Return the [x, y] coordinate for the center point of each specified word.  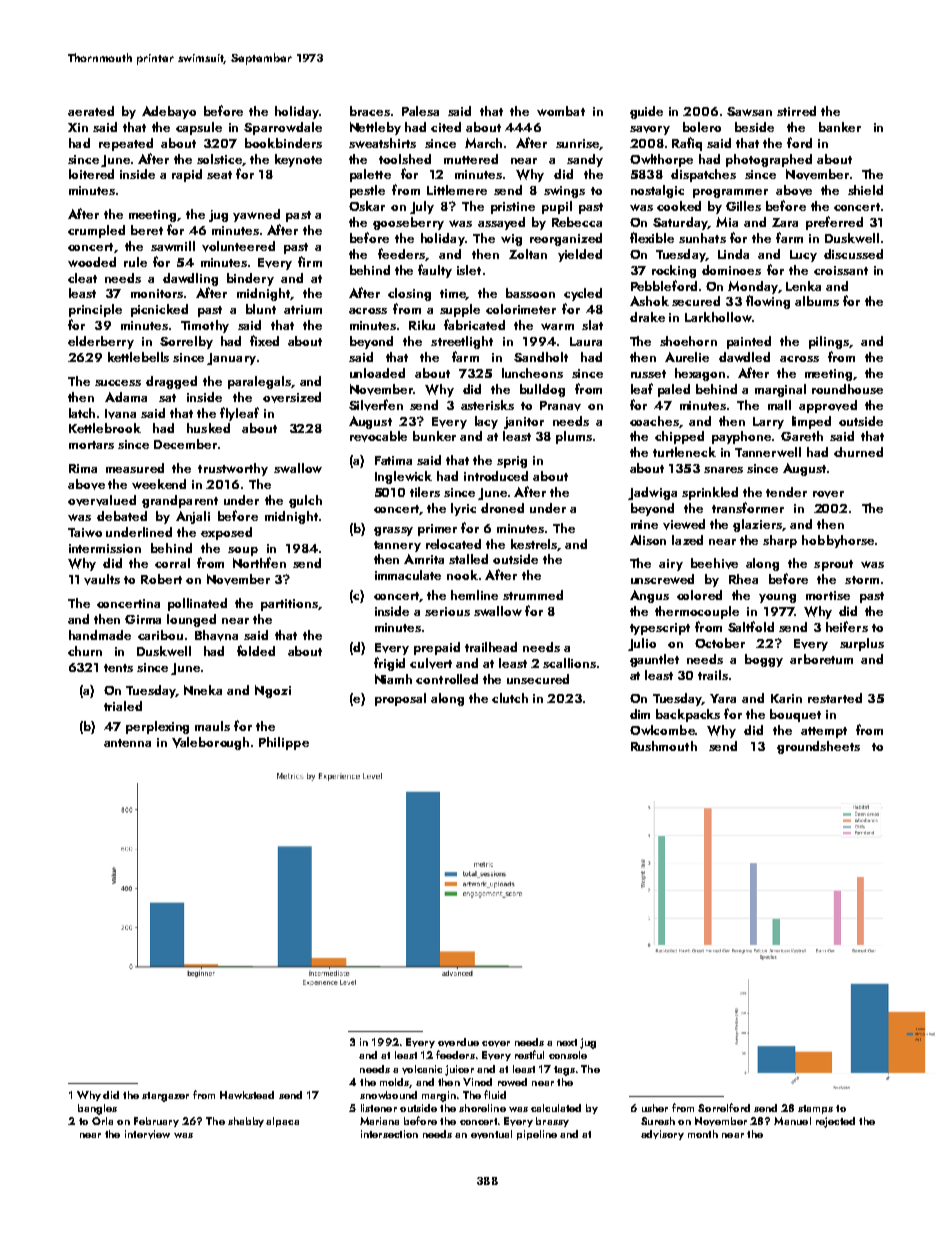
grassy [393, 531]
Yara [723, 698]
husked [208, 428]
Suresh [658, 1121]
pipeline [537, 1135]
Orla [102, 1121]
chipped [679, 437]
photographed [769, 160]
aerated [91, 111]
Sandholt [541, 357]
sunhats [702, 238]
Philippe [284, 743]
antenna [127, 743]
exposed [226, 533]
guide [646, 112]
